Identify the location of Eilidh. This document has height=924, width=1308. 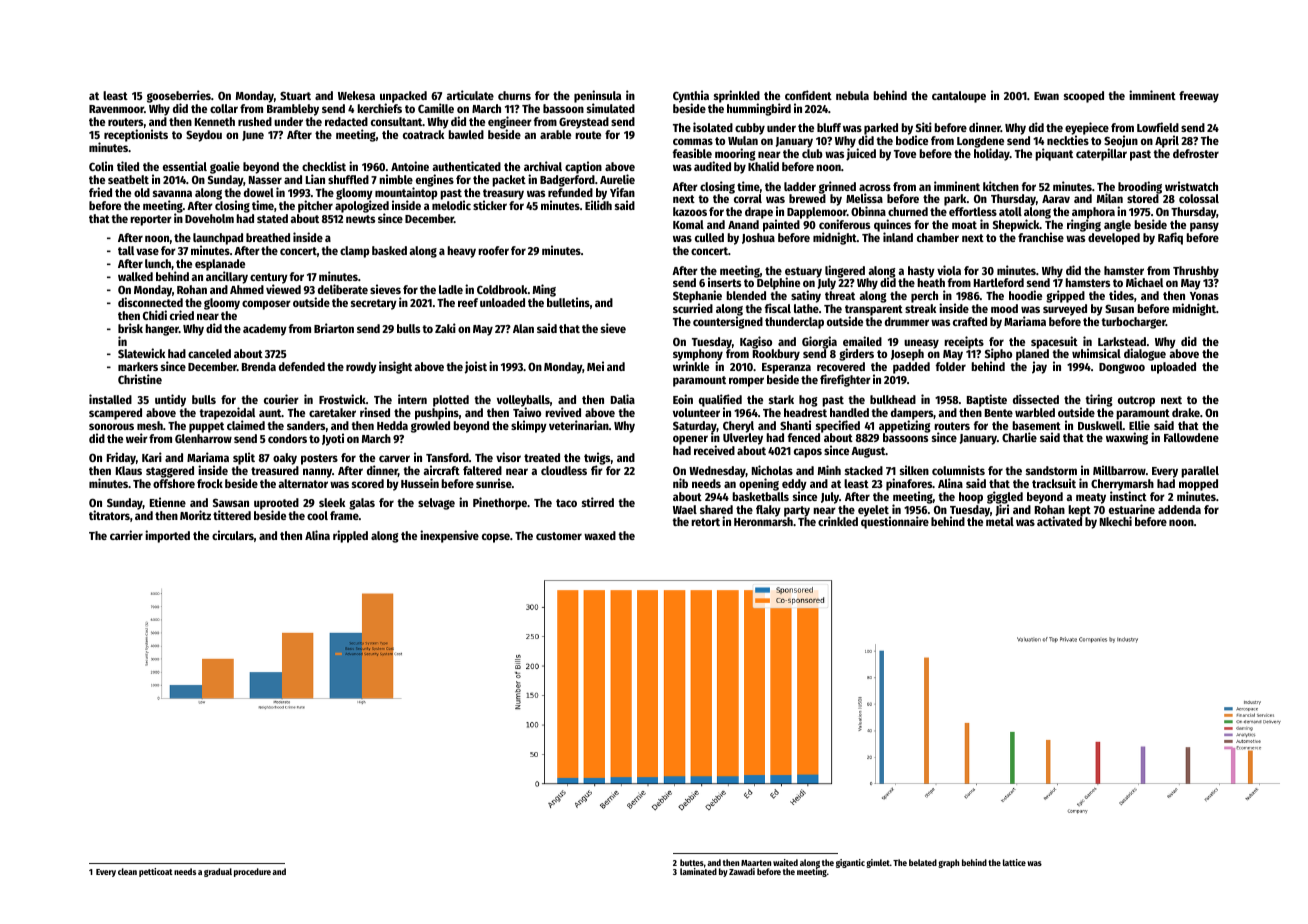
(598, 205).
